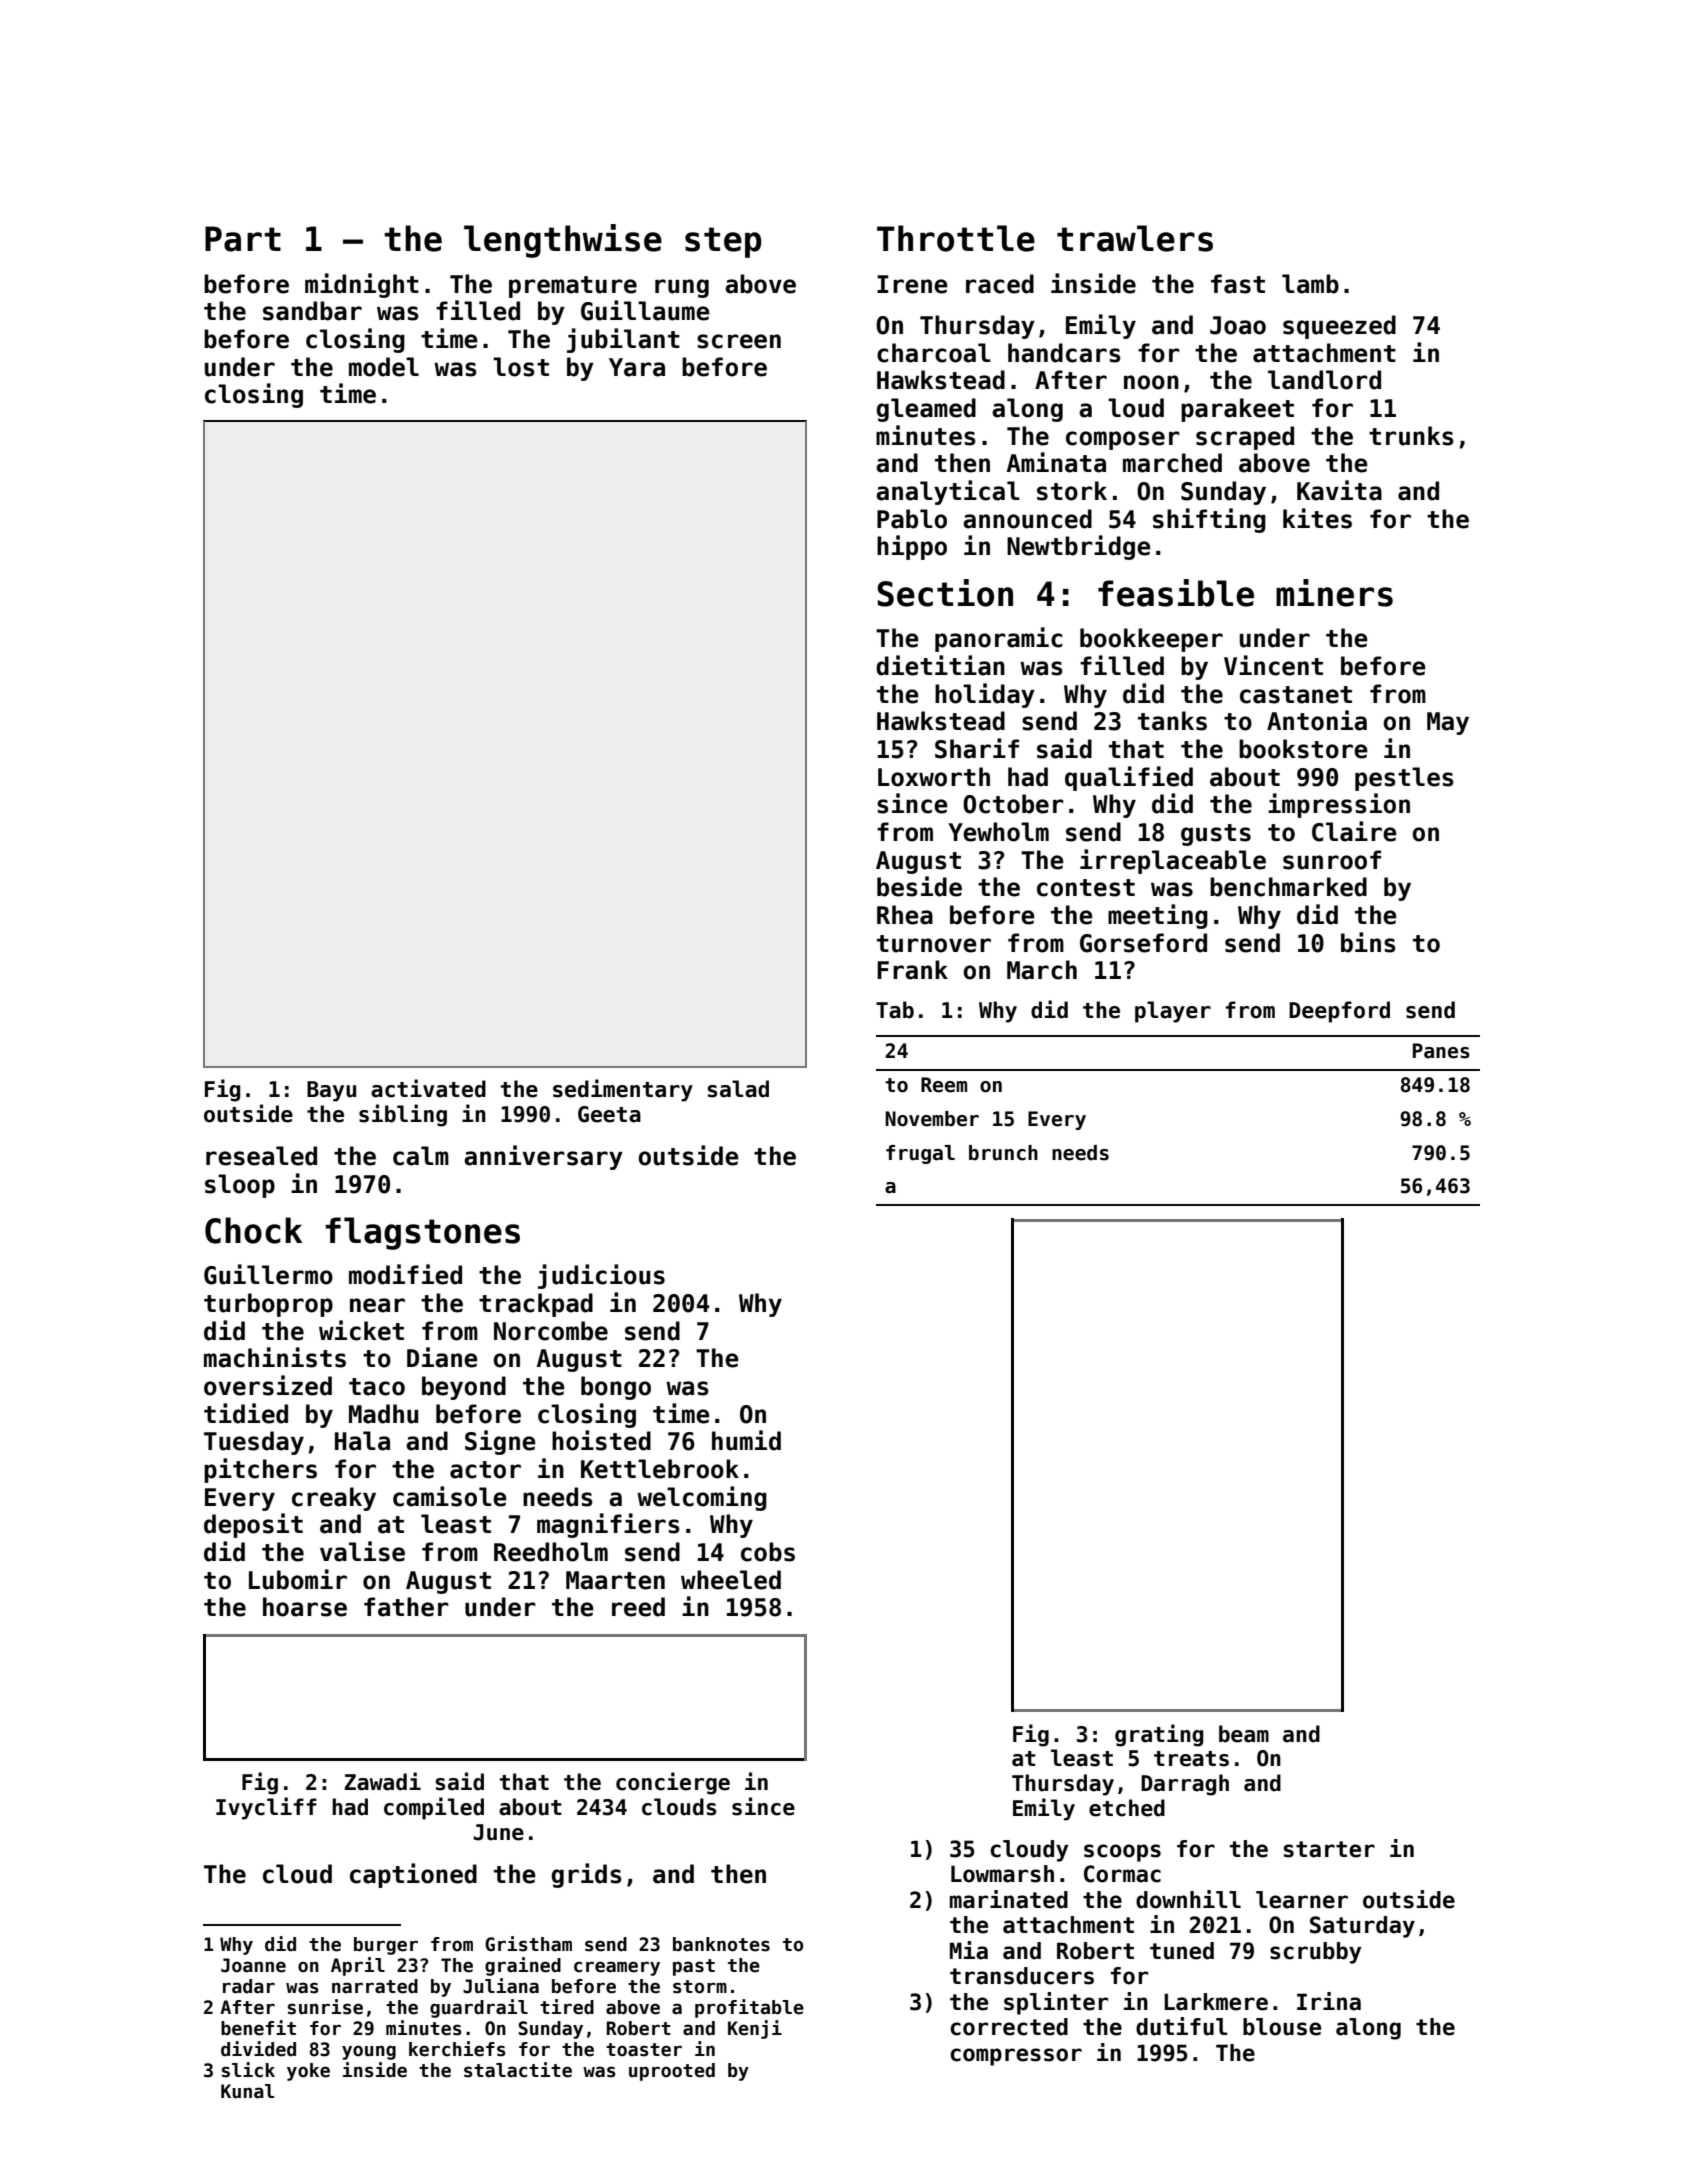 The height and width of the image is (2178, 1683). Describe the element at coordinates (755, 2029) in the image. I see `Kenji` at that location.
